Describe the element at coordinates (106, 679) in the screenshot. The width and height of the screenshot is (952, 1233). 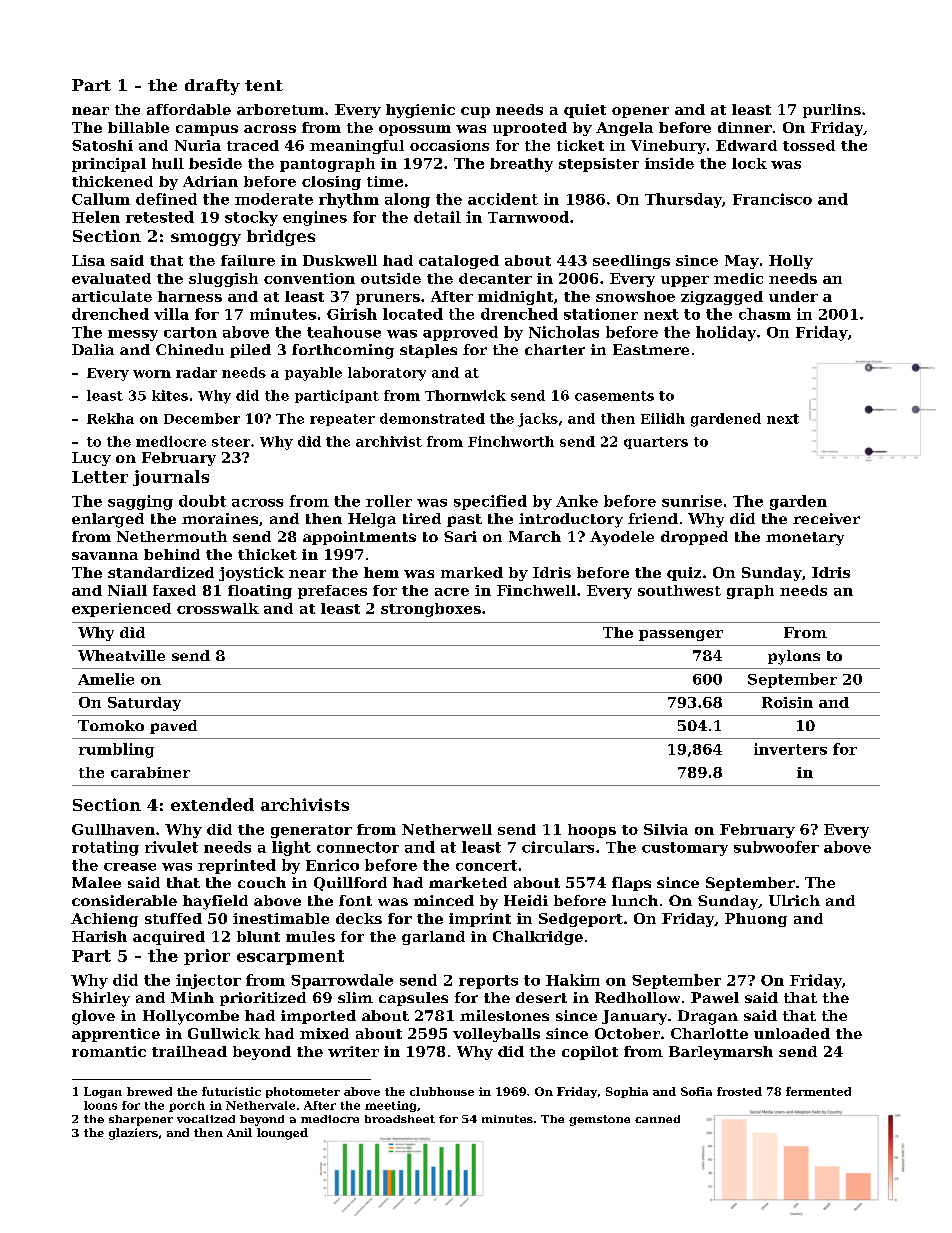
I see `Amelie` at that location.
